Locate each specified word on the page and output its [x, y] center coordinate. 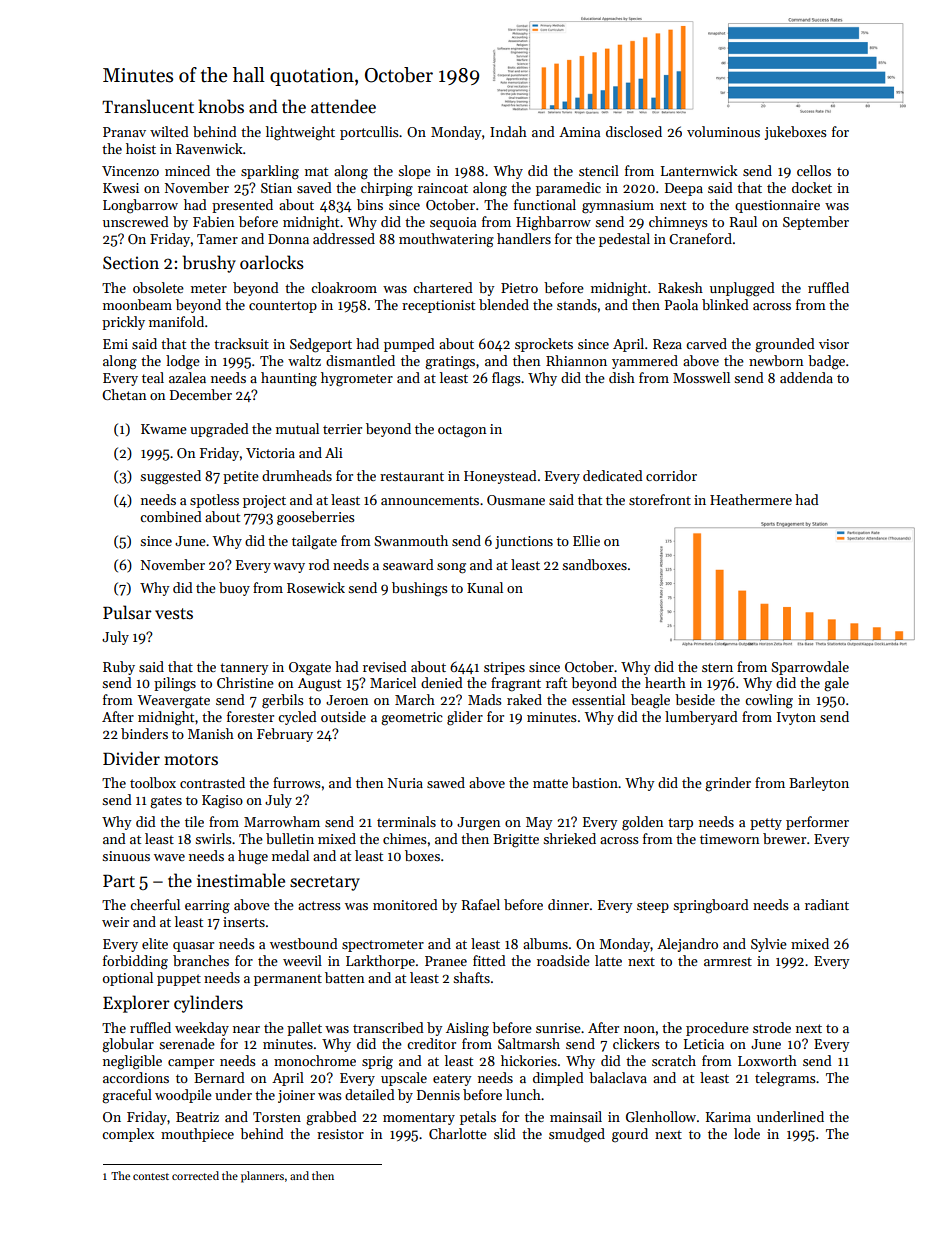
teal [153, 377]
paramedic [568, 189]
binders [144, 733]
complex [128, 1135]
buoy [234, 589]
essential [598, 699]
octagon [462, 431]
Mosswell [701, 377]
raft [556, 682]
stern [717, 667]
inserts [244, 922]
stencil [599, 170]
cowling [769, 701]
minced [187, 170]
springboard [711, 906]
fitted [489, 960]
